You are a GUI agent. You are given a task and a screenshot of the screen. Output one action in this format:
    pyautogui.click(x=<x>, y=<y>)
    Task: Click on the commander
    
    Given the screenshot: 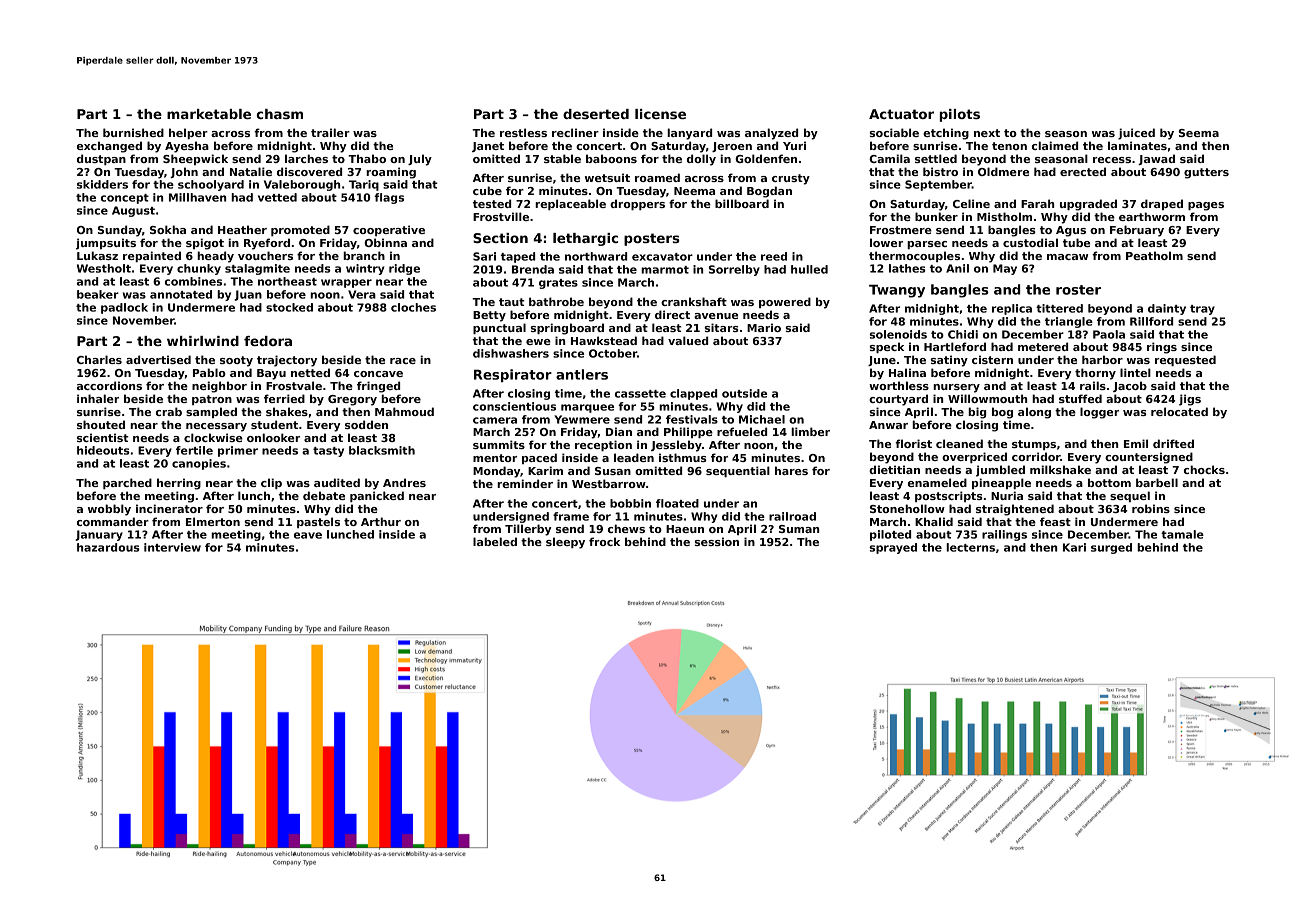 What is the action you would take?
    pyautogui.click(x=113, y=521)
